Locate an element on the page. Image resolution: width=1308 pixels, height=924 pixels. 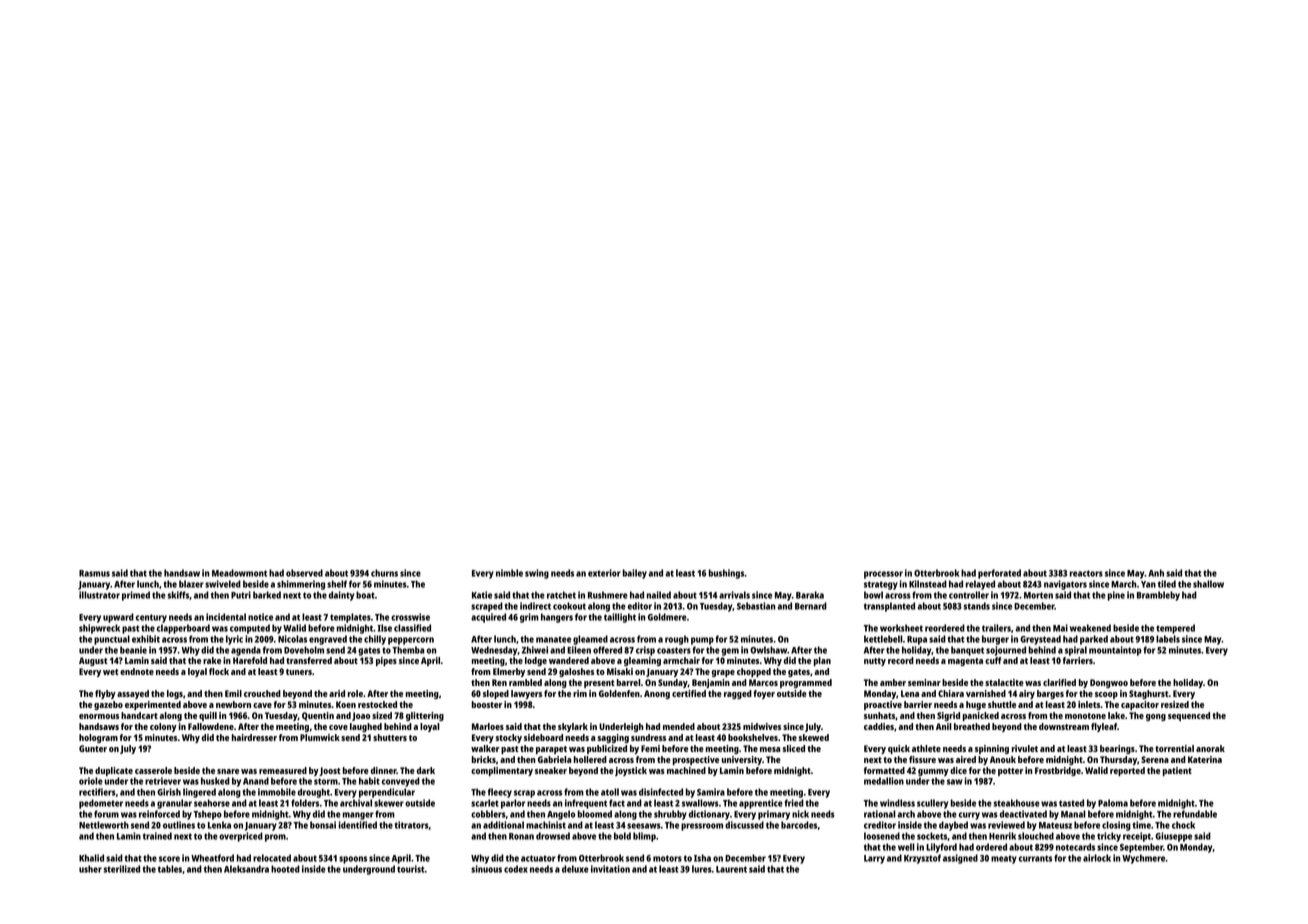
sequenced is located at coordinates (1189, 716).
